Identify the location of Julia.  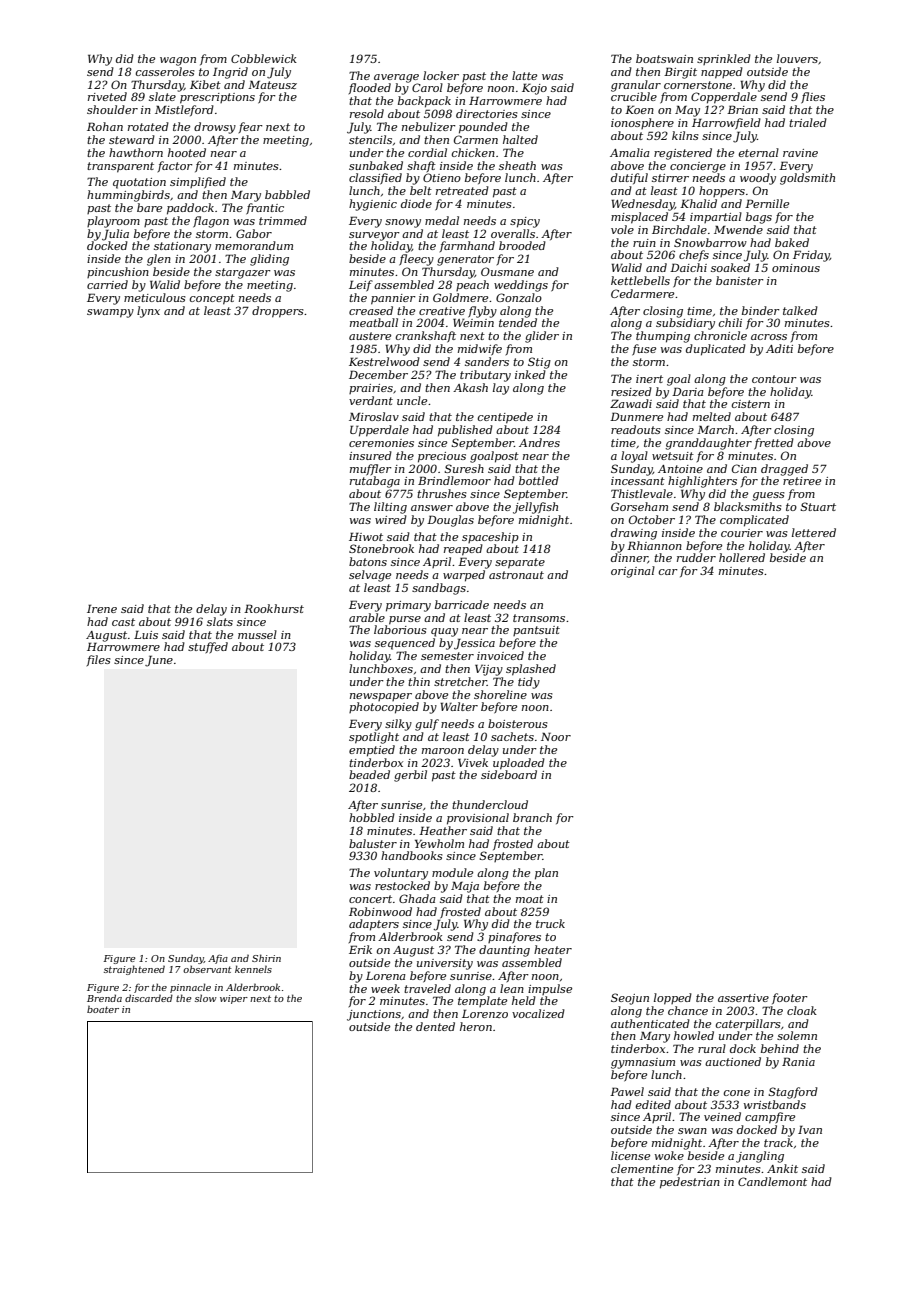
(115, 235).
